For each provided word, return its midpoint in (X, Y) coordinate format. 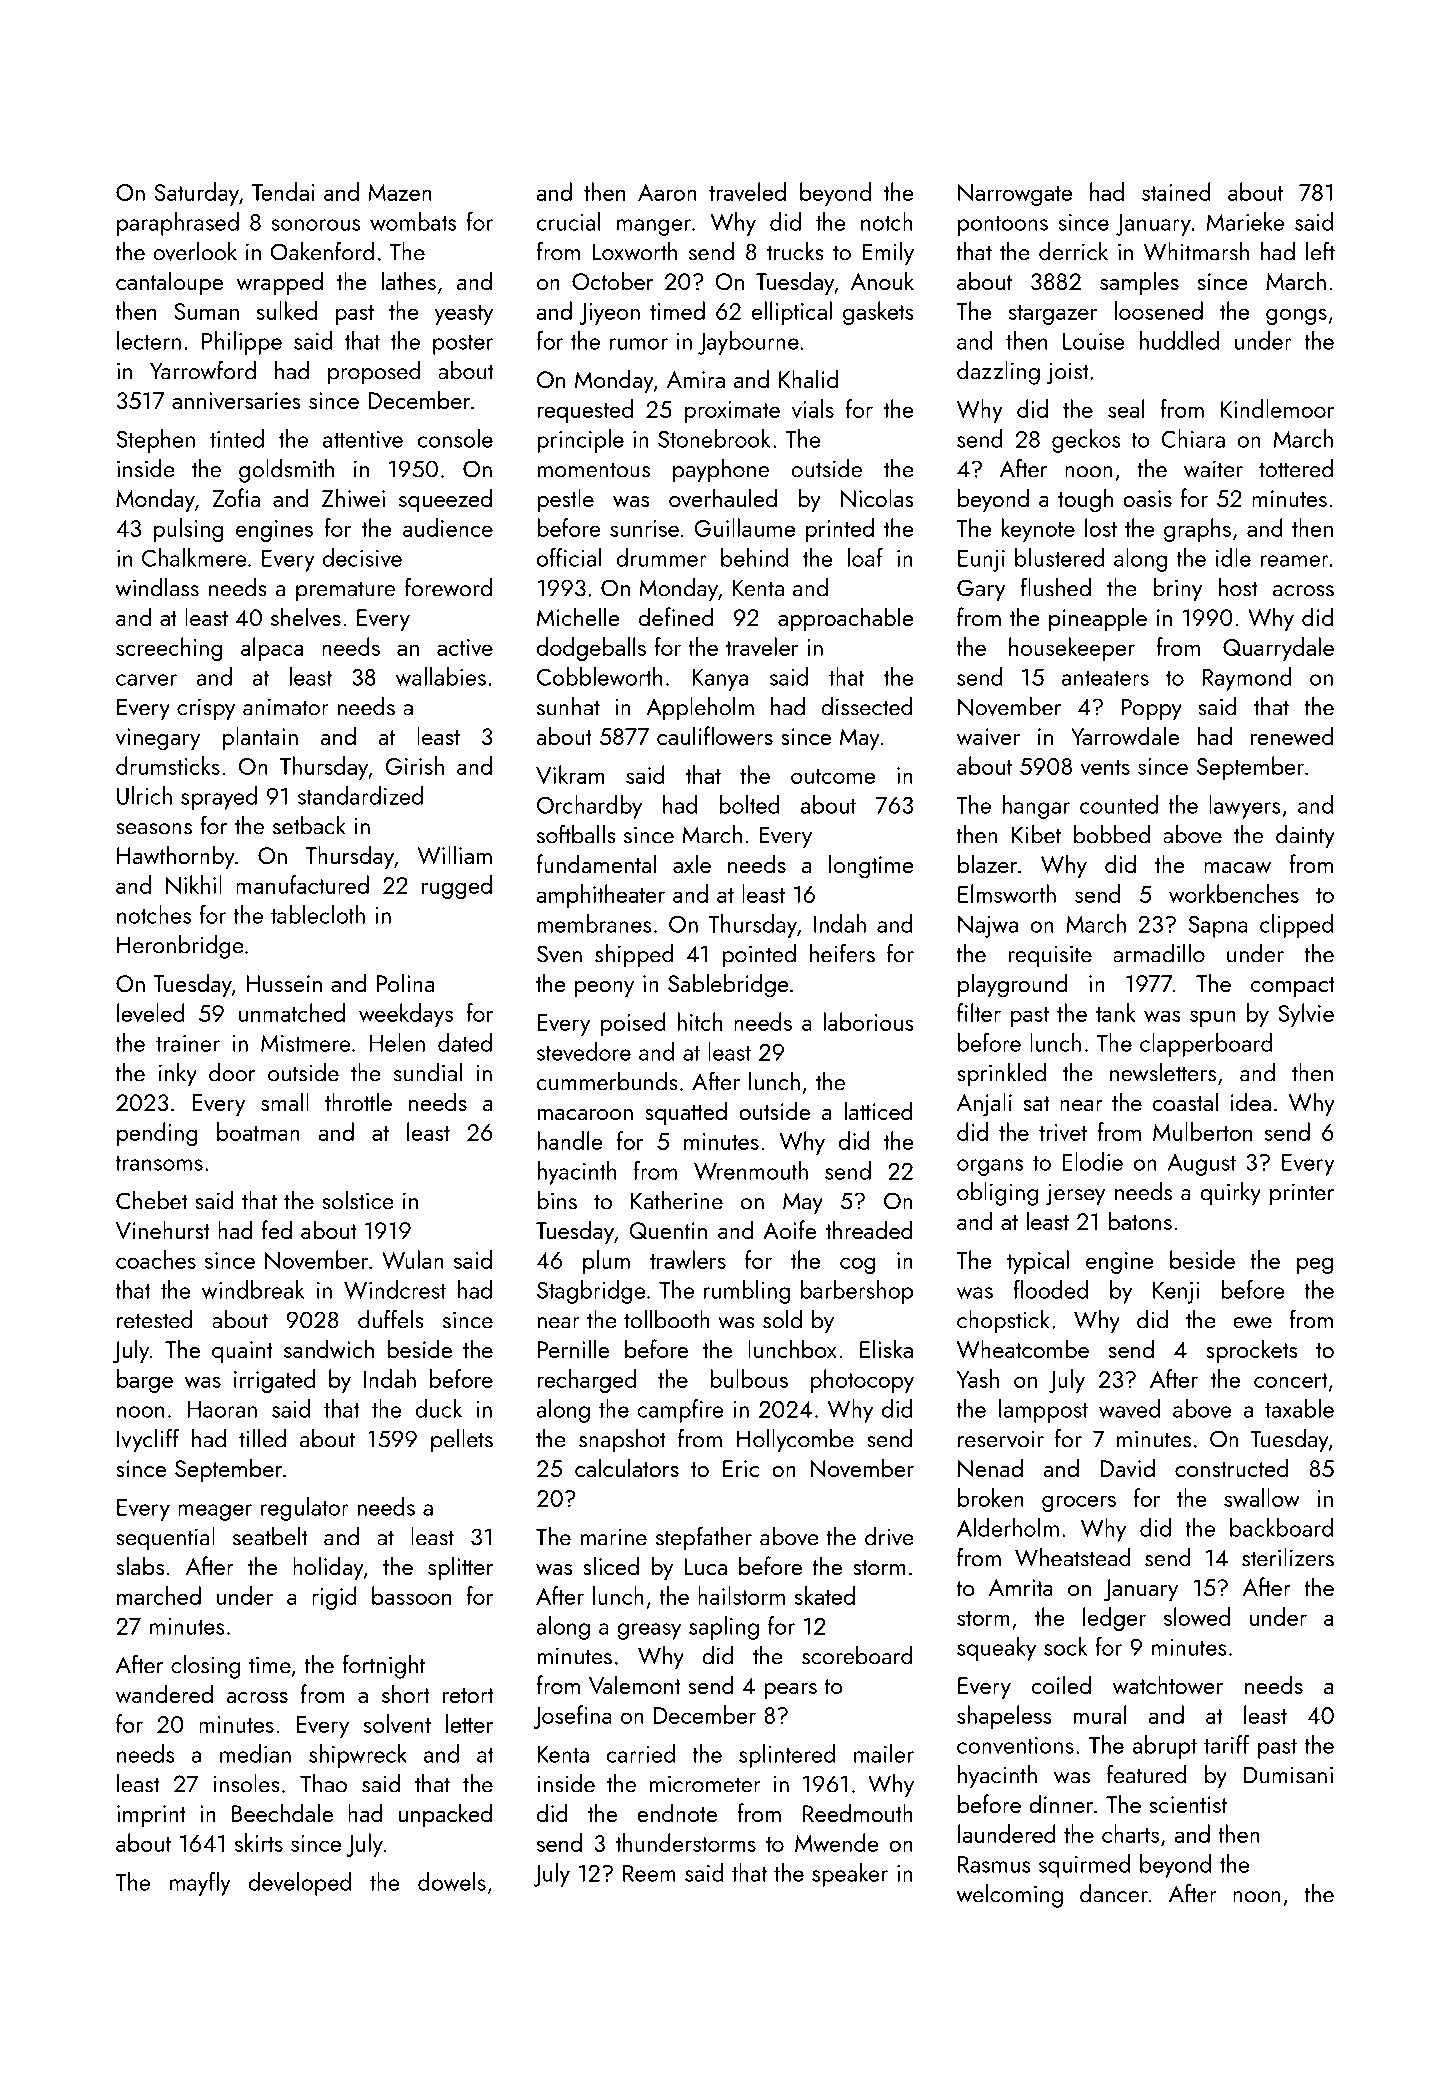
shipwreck (358, 1756)
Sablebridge (728, 985)
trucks (795, 251)
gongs (1296, 316)
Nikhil (194, 884)
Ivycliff (148, 1440)
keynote (1038, 530)
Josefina (572, 1717)
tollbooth (667, 1319)
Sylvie (1306, 1015)
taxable (1299, 1408)
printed (840, 530)
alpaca (272, 649)
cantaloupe (169, 283)
